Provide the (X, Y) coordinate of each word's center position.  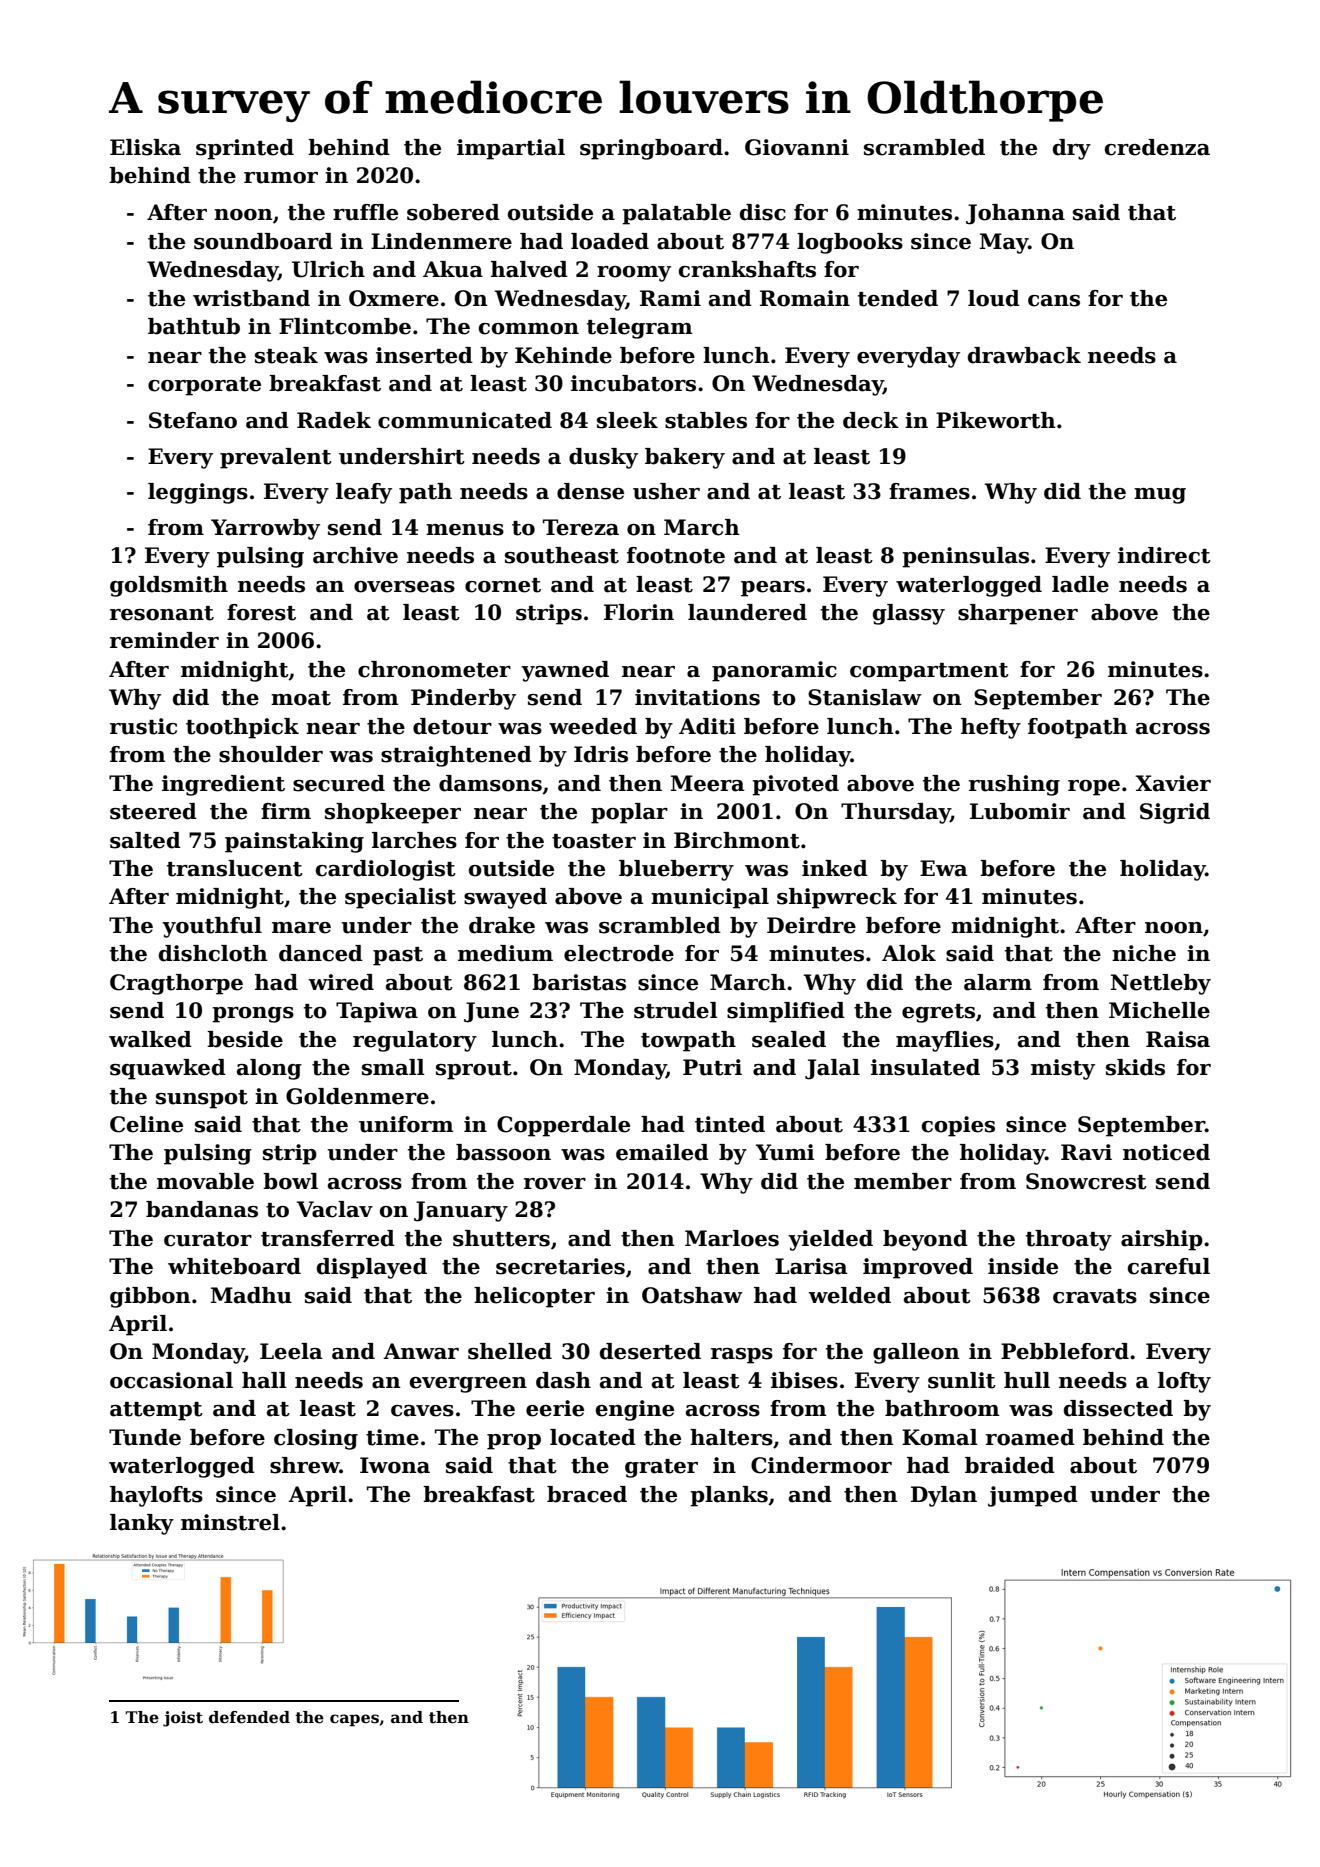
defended (249, 1717)
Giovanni (797, 147)
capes (354, 1720)
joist (183, 1719)
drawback (1024, 355)
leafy (364, 493)
